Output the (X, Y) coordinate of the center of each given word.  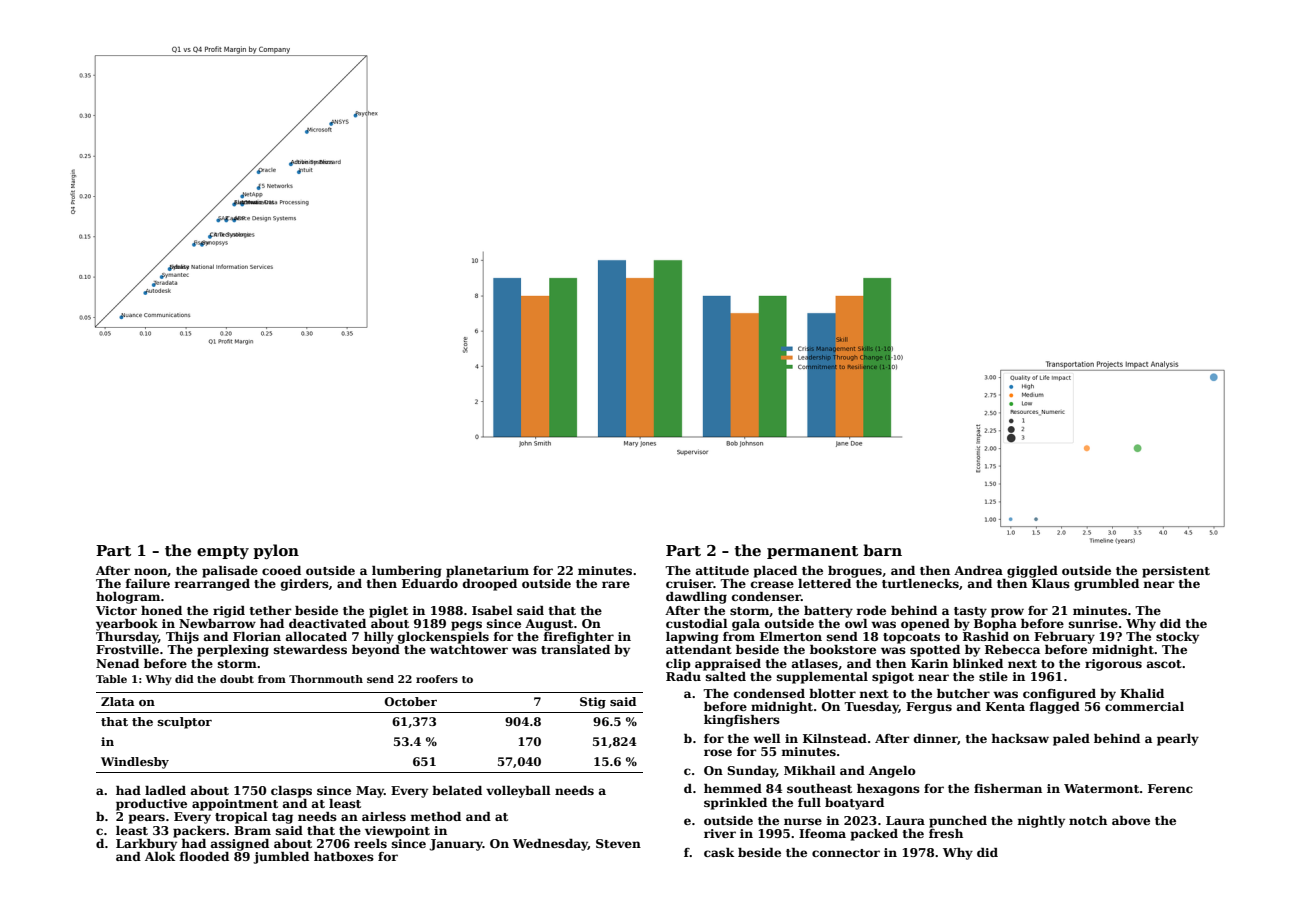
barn (882, 550)
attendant (699, 649)
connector (846, 853)
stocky (1177, 638)
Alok (160, 856)
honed (161, 610)
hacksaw (1020, 738)
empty (223, 552)
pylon (276, 552)
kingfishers (742, 721)
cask (719, 852)
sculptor (185, 723)
